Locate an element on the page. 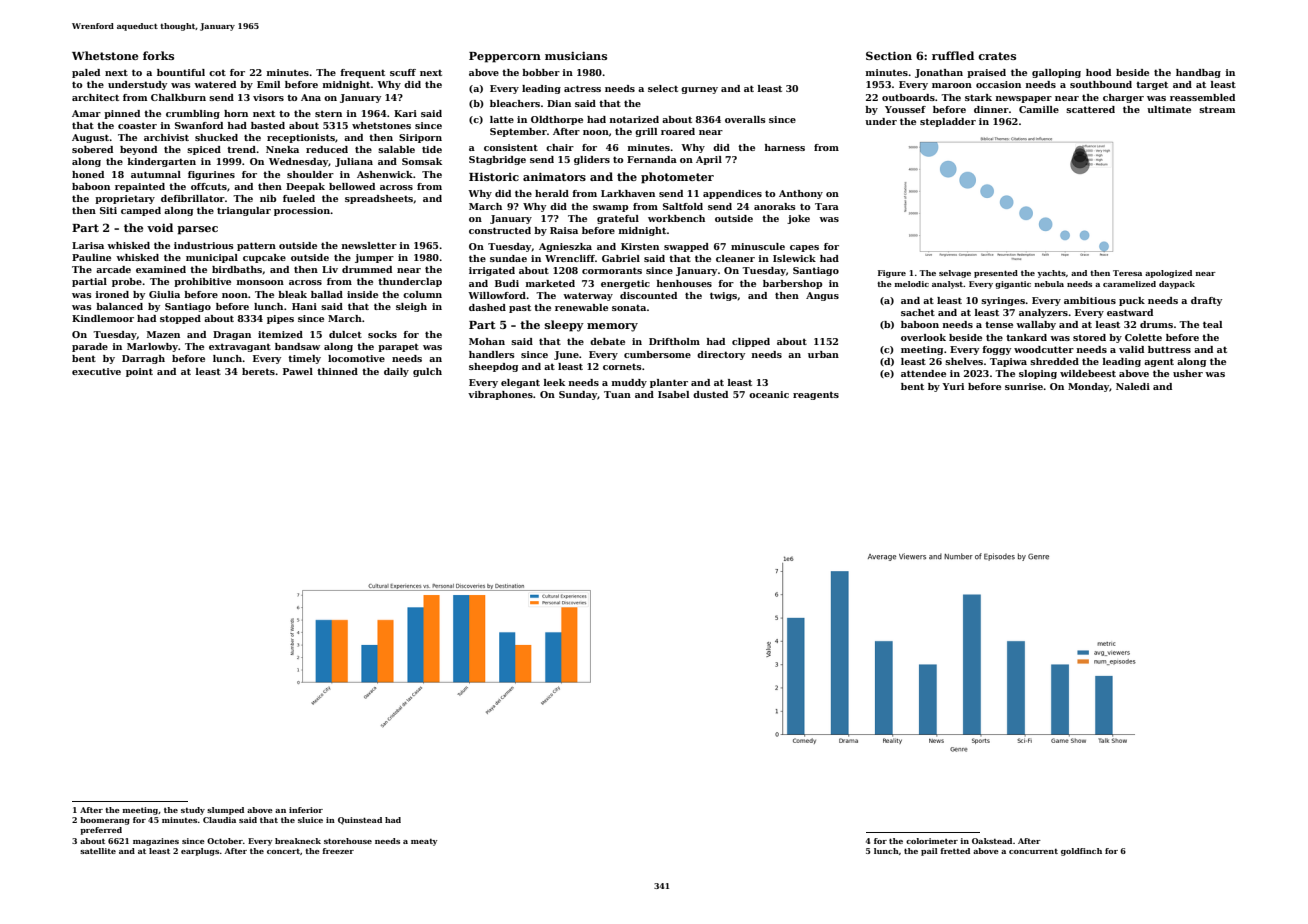 The image size is (1308, 924). actress is located at coordinates (582, 88).
